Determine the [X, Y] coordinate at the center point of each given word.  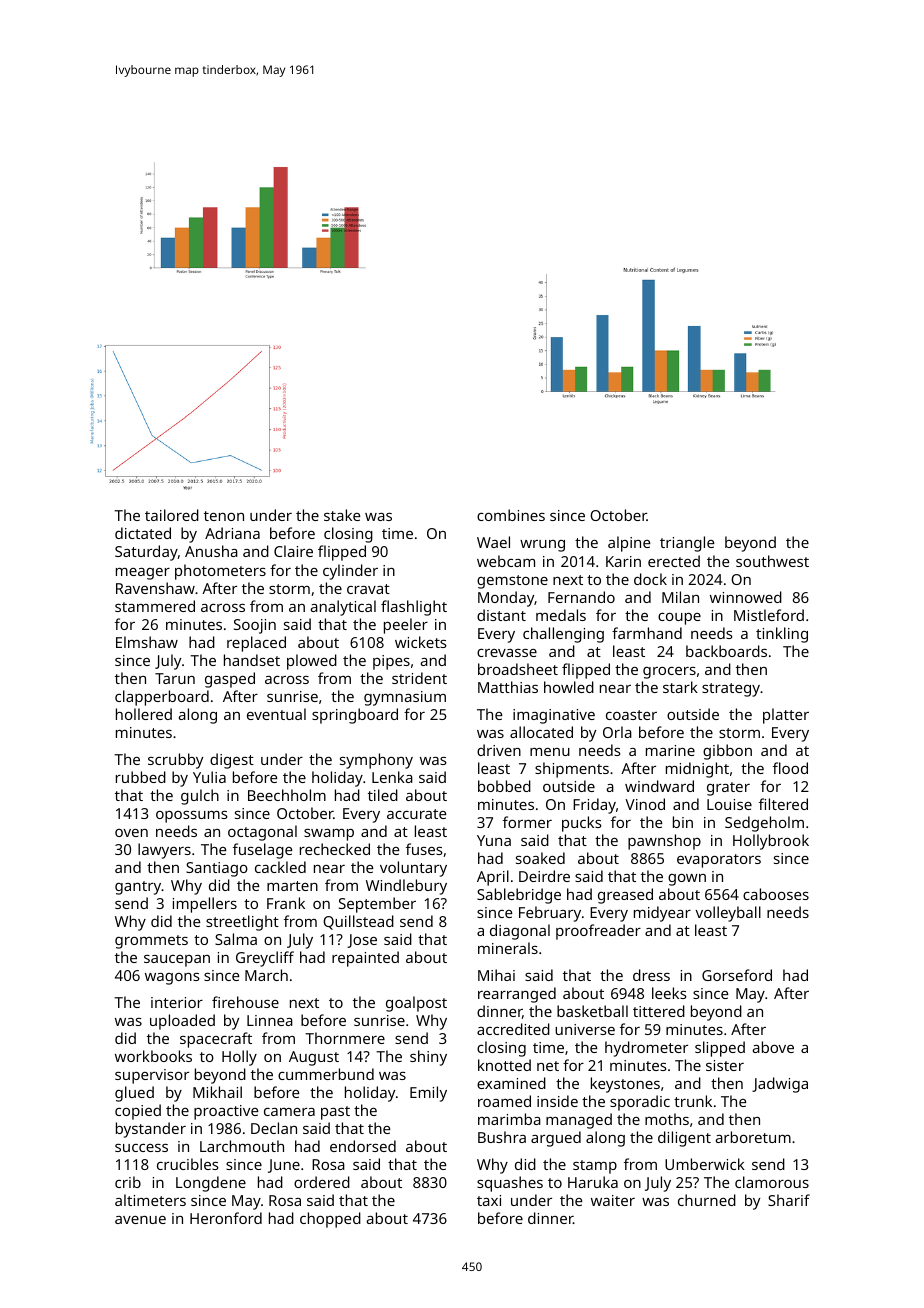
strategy [731, 690]
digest [232, 761]
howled [569, 687]
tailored [172, 515]
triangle [687, 544]
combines [511, 515]
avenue [140, 1220]
